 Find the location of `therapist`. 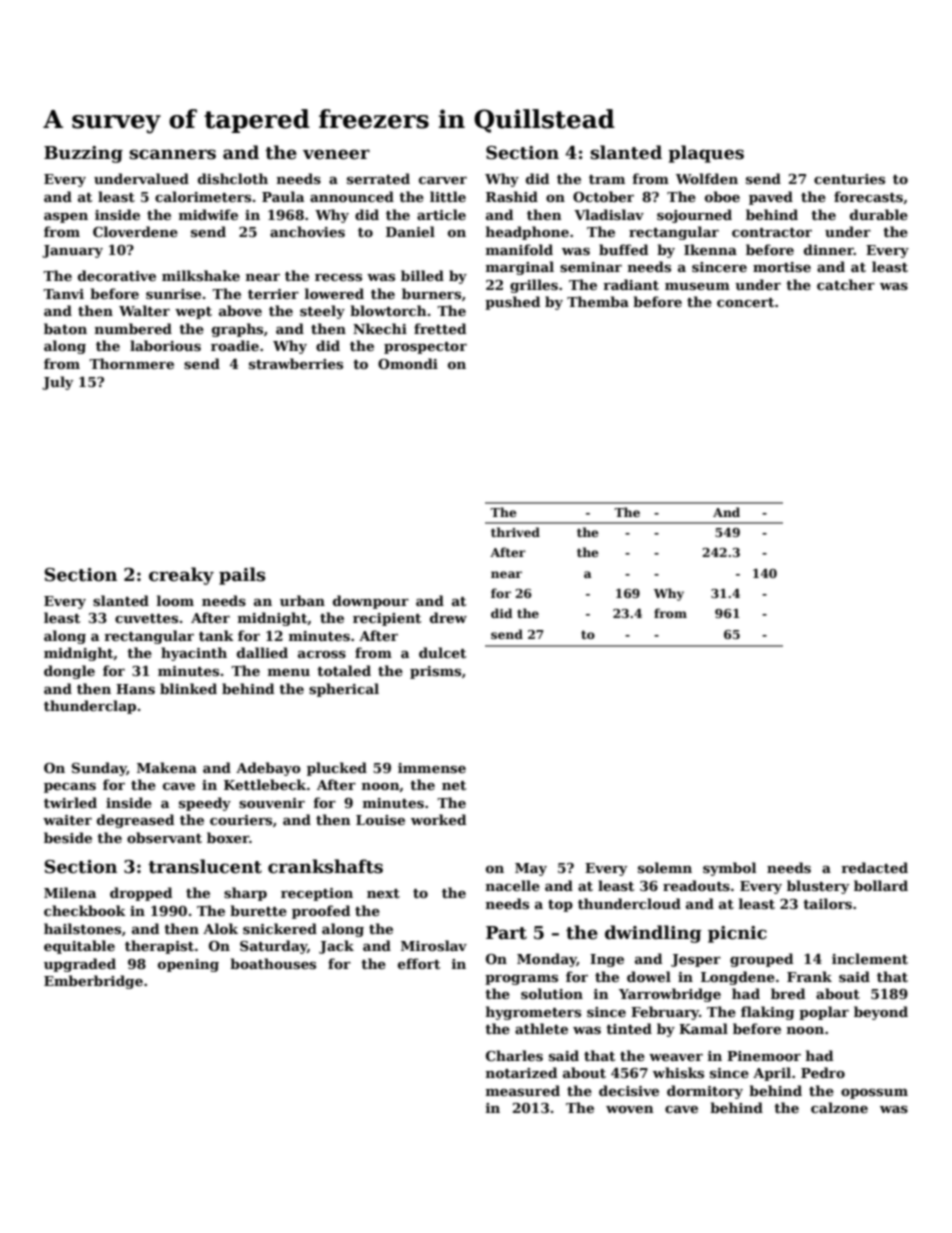

therapist is located at coordinates (159, 947).
